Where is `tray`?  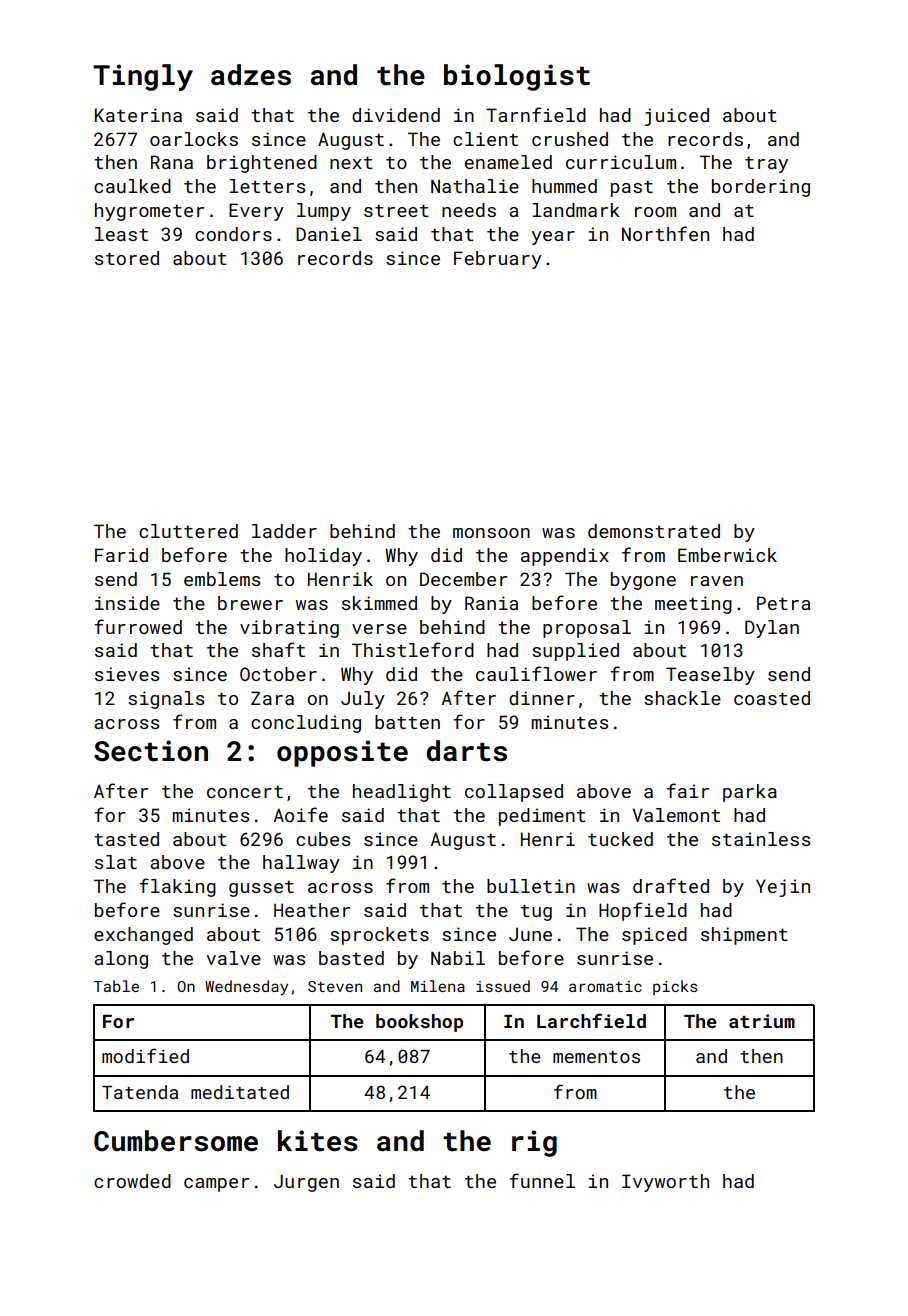
tray is located at coordinates (766, 164).
